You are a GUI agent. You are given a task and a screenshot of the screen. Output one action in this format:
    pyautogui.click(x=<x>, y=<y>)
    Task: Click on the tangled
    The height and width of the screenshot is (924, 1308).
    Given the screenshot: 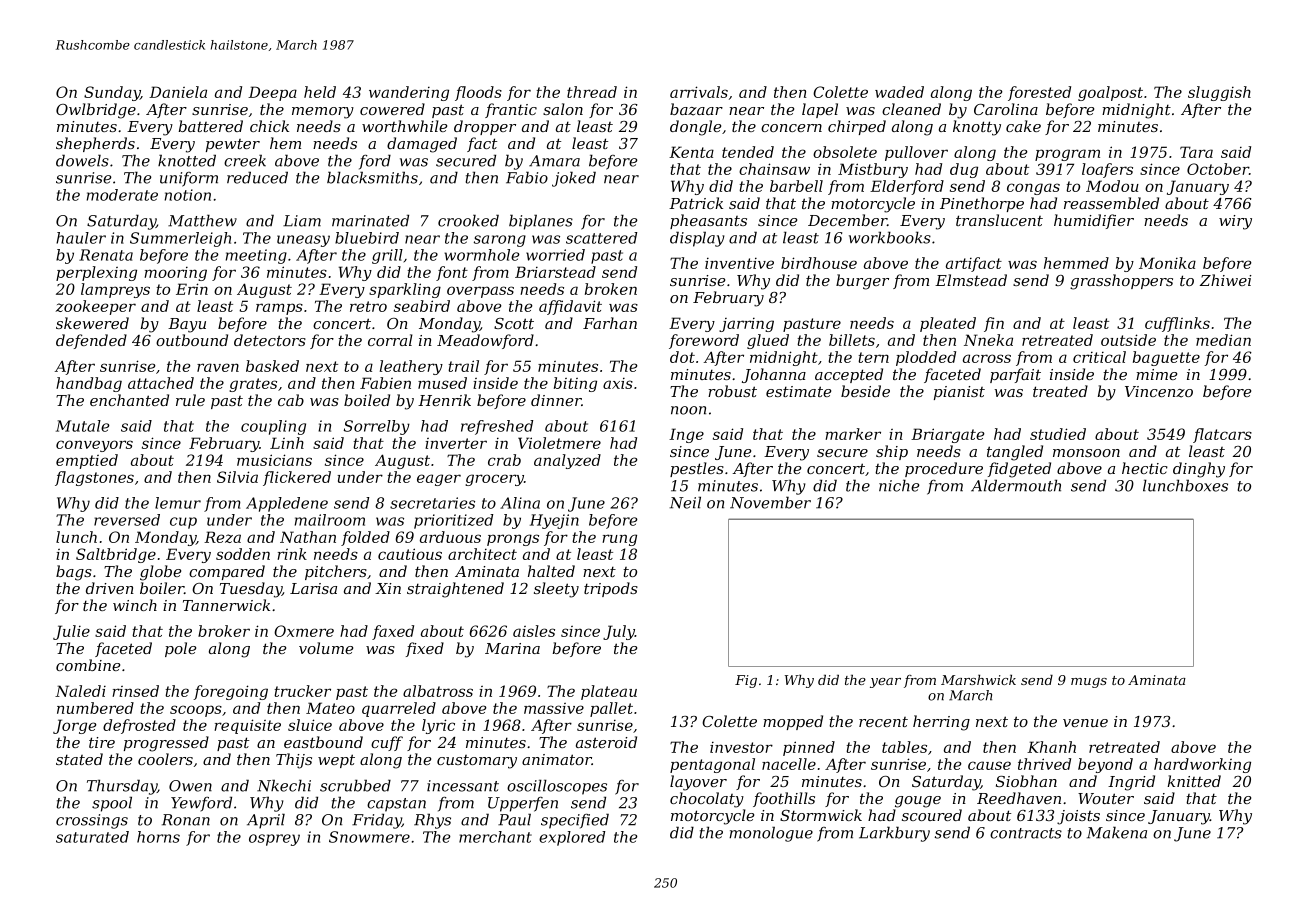 What is the action you would take?
    pyautogui.click(x=1015, y=453)
